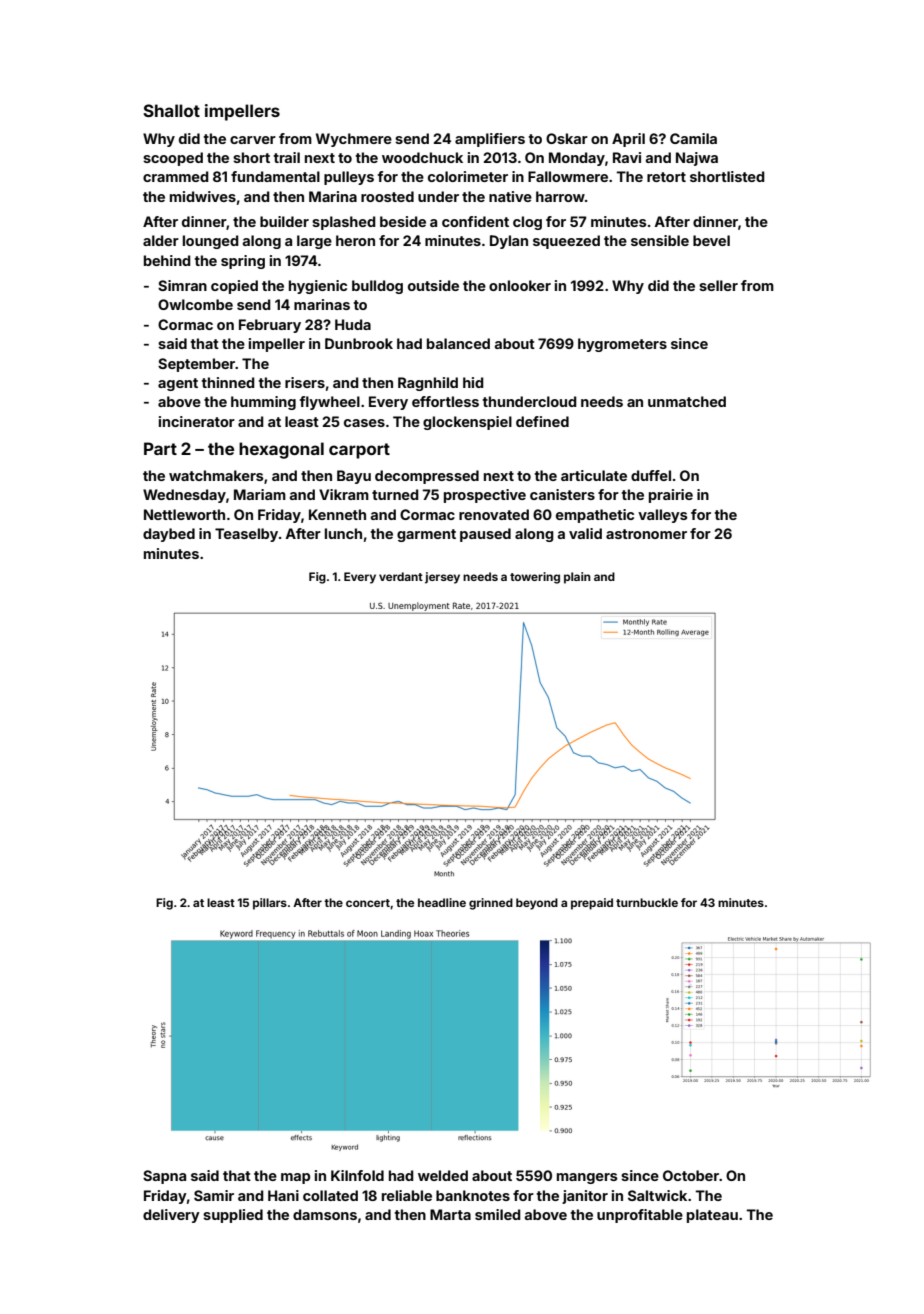  What do you see at coordinates (270, 904) in the page?
I see `pillars` at bounding box center [270, 904].
